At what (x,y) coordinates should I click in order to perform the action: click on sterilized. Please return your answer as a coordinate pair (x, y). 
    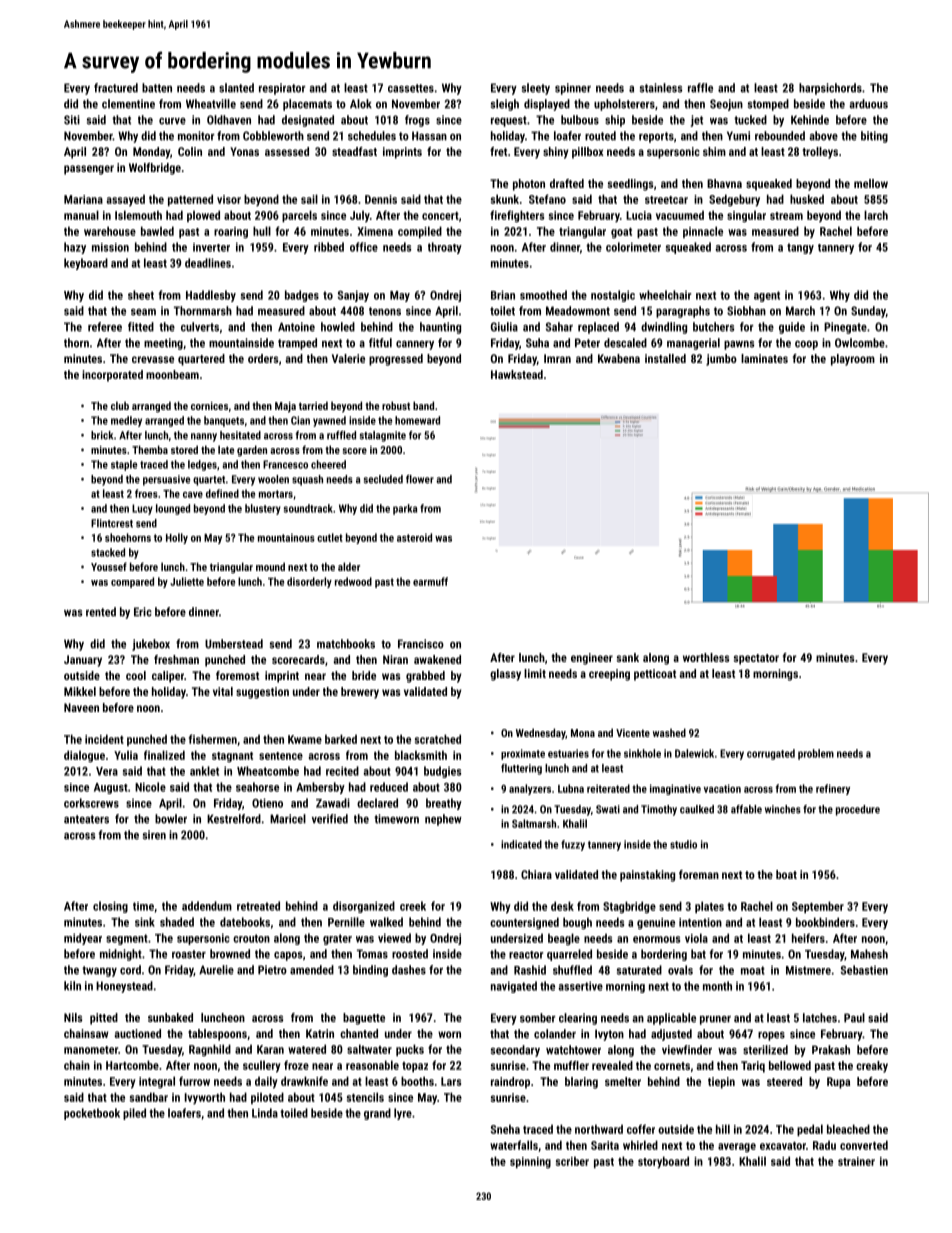
    Looking at the image, I should click on (765, 1050).
